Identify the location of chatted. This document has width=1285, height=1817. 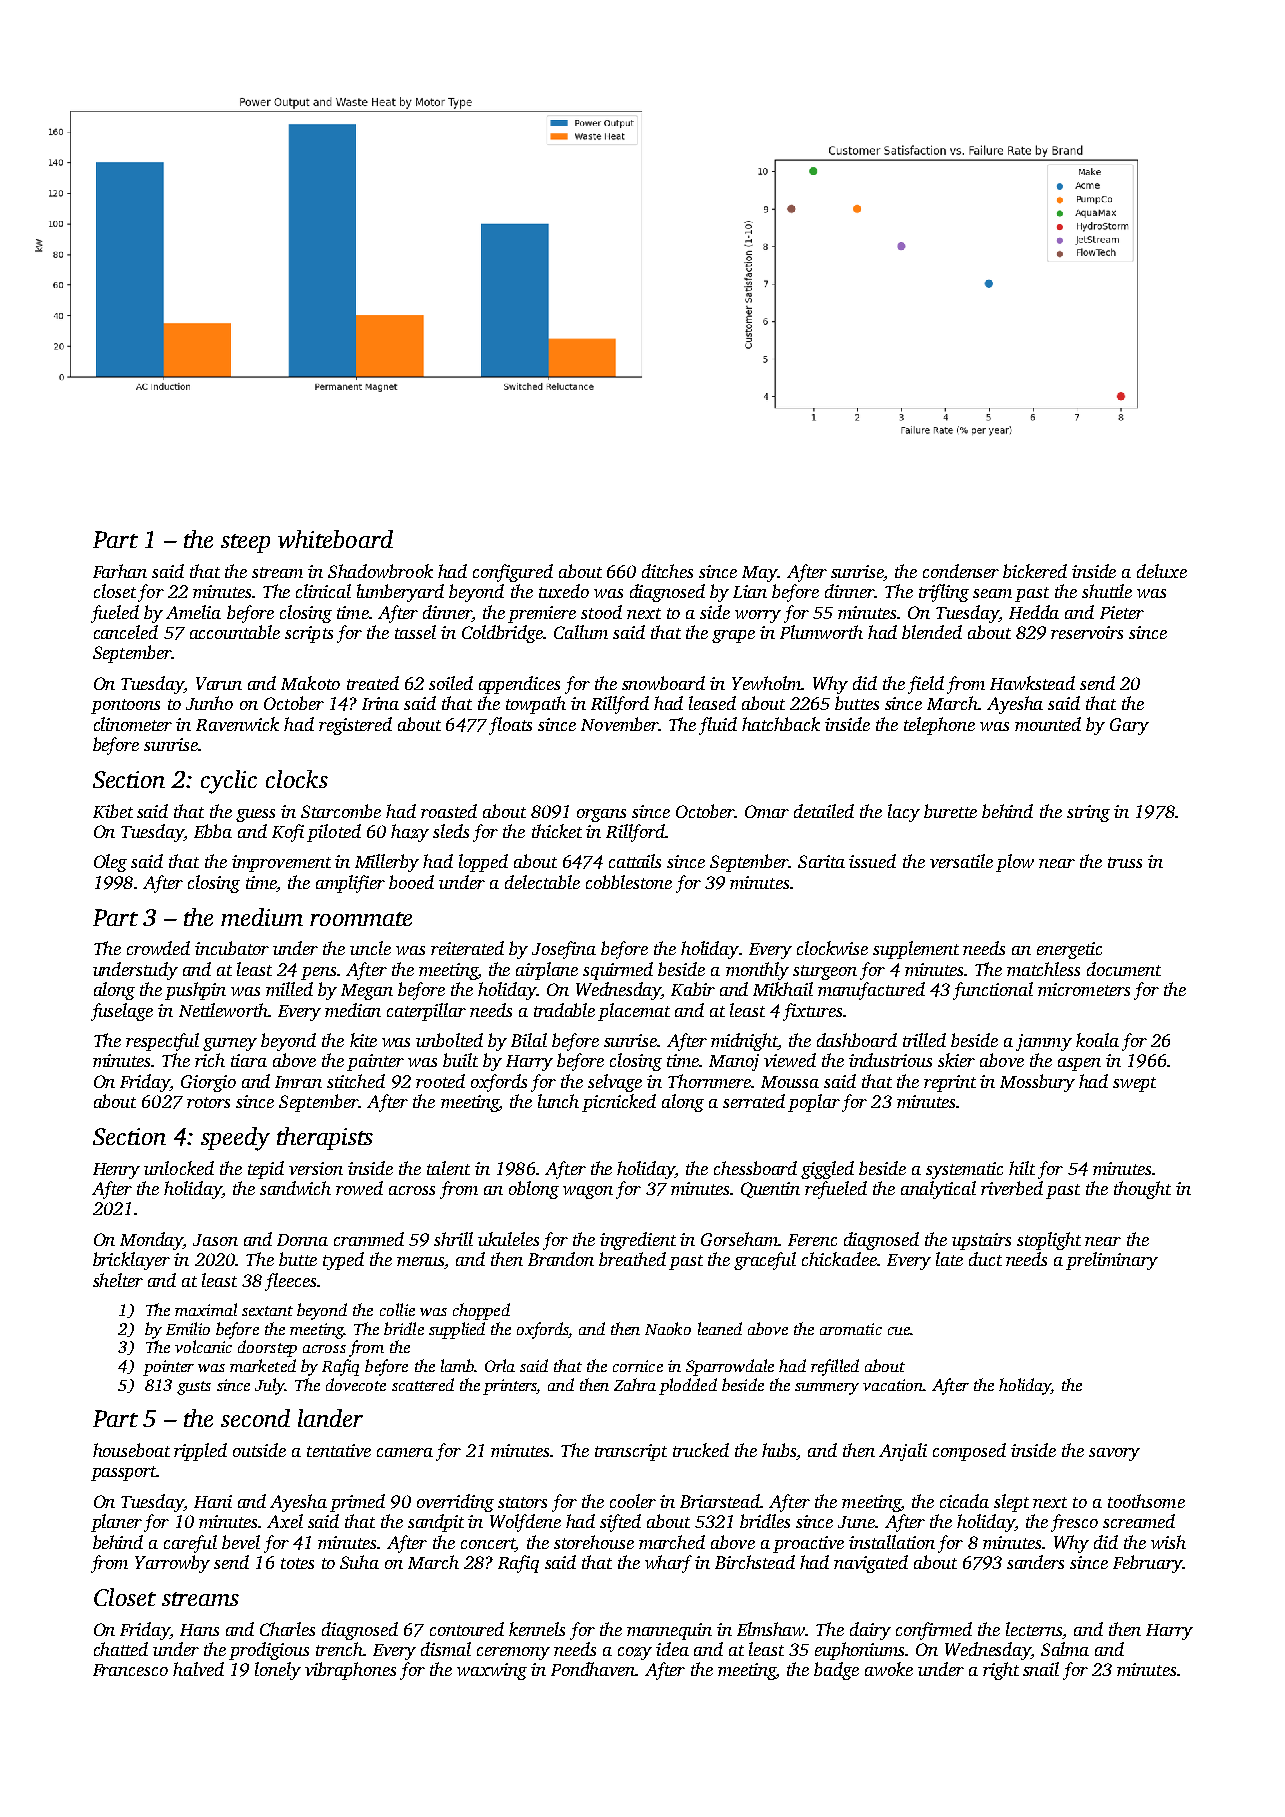
(121, 1649).
